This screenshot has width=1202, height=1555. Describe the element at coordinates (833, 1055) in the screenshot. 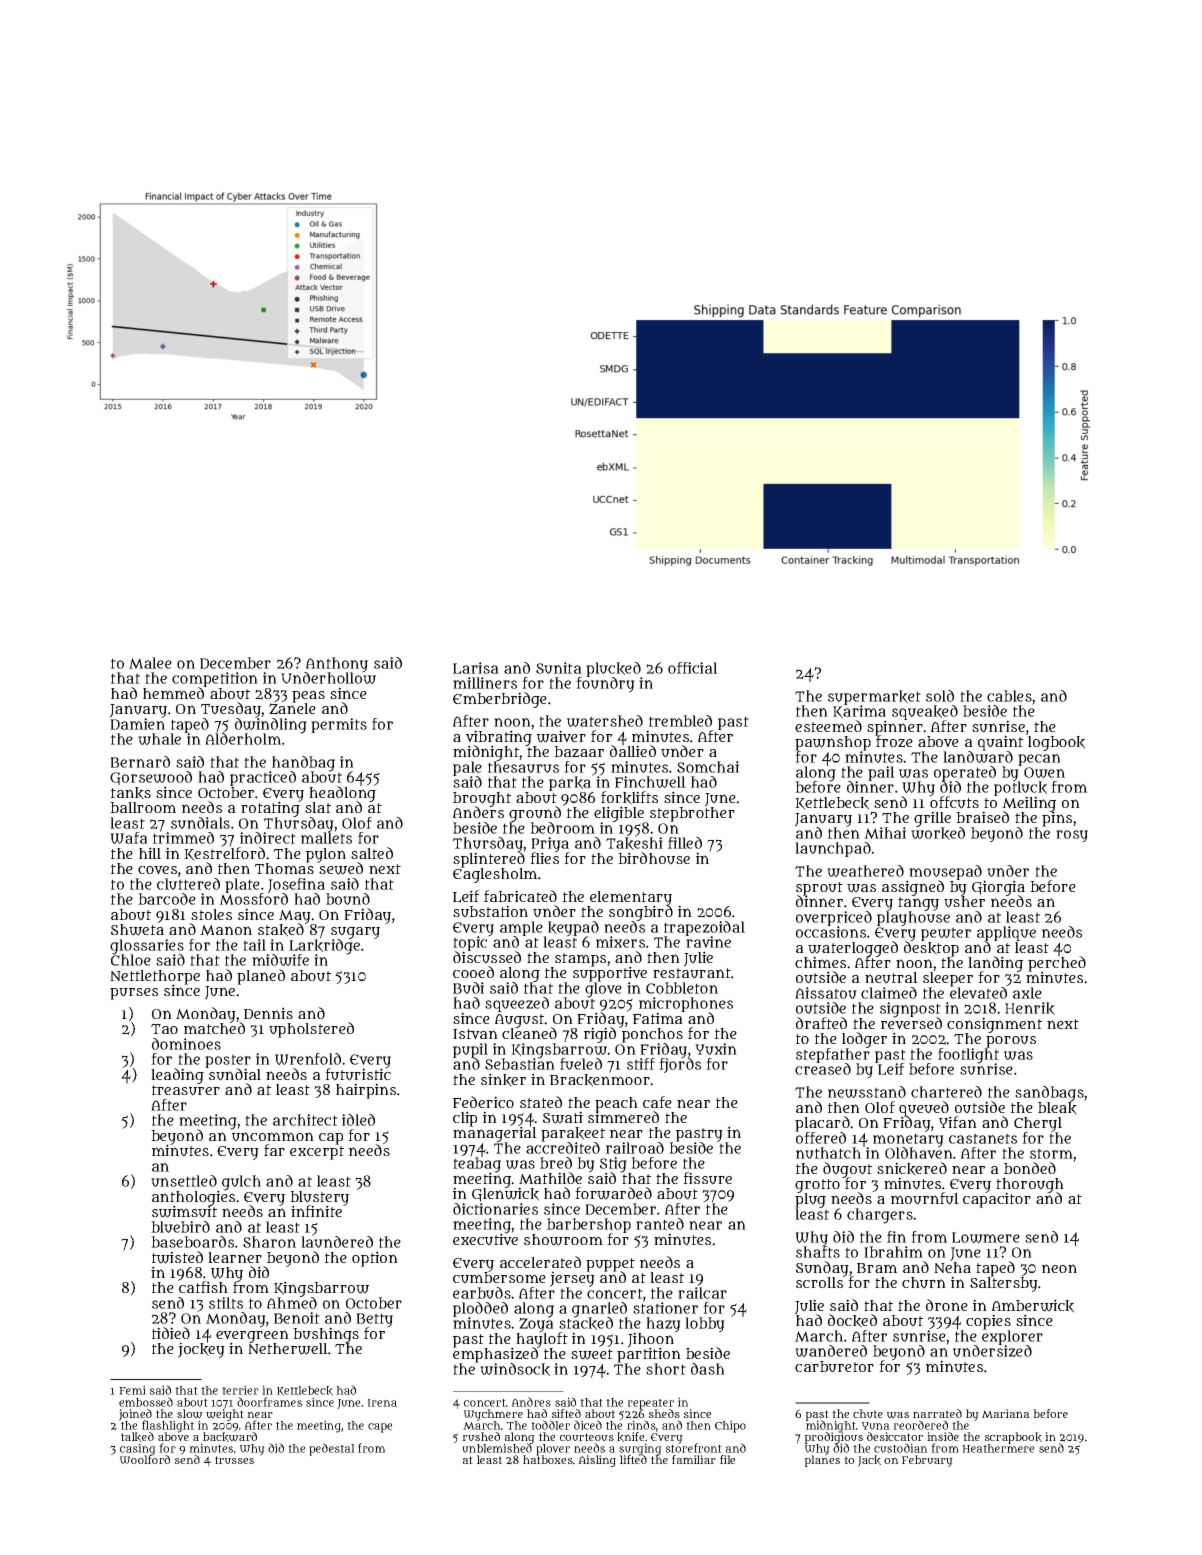

I see `stepfather` at that location.
